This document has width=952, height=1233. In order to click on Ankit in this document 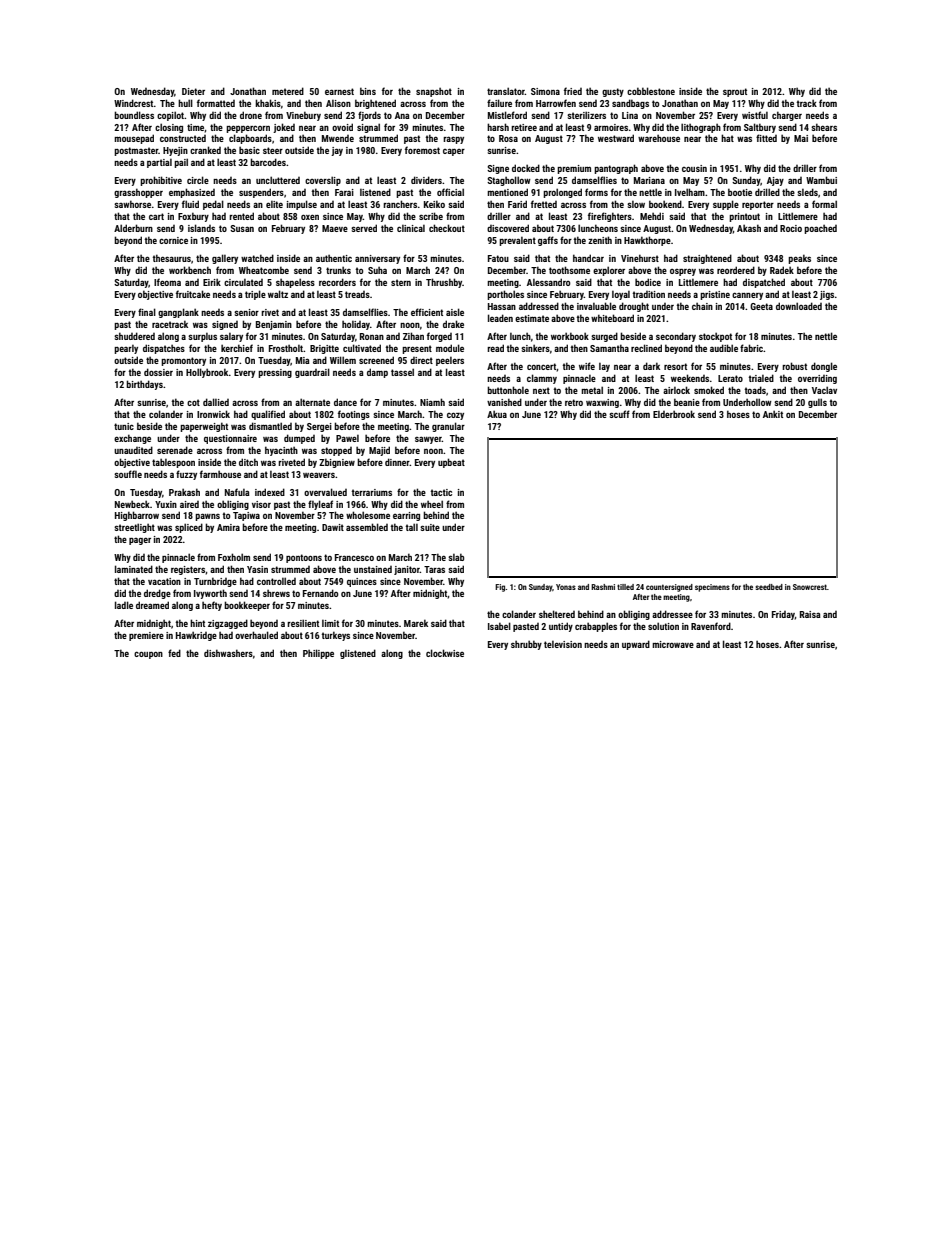, I will do `click(773, 414)`.
